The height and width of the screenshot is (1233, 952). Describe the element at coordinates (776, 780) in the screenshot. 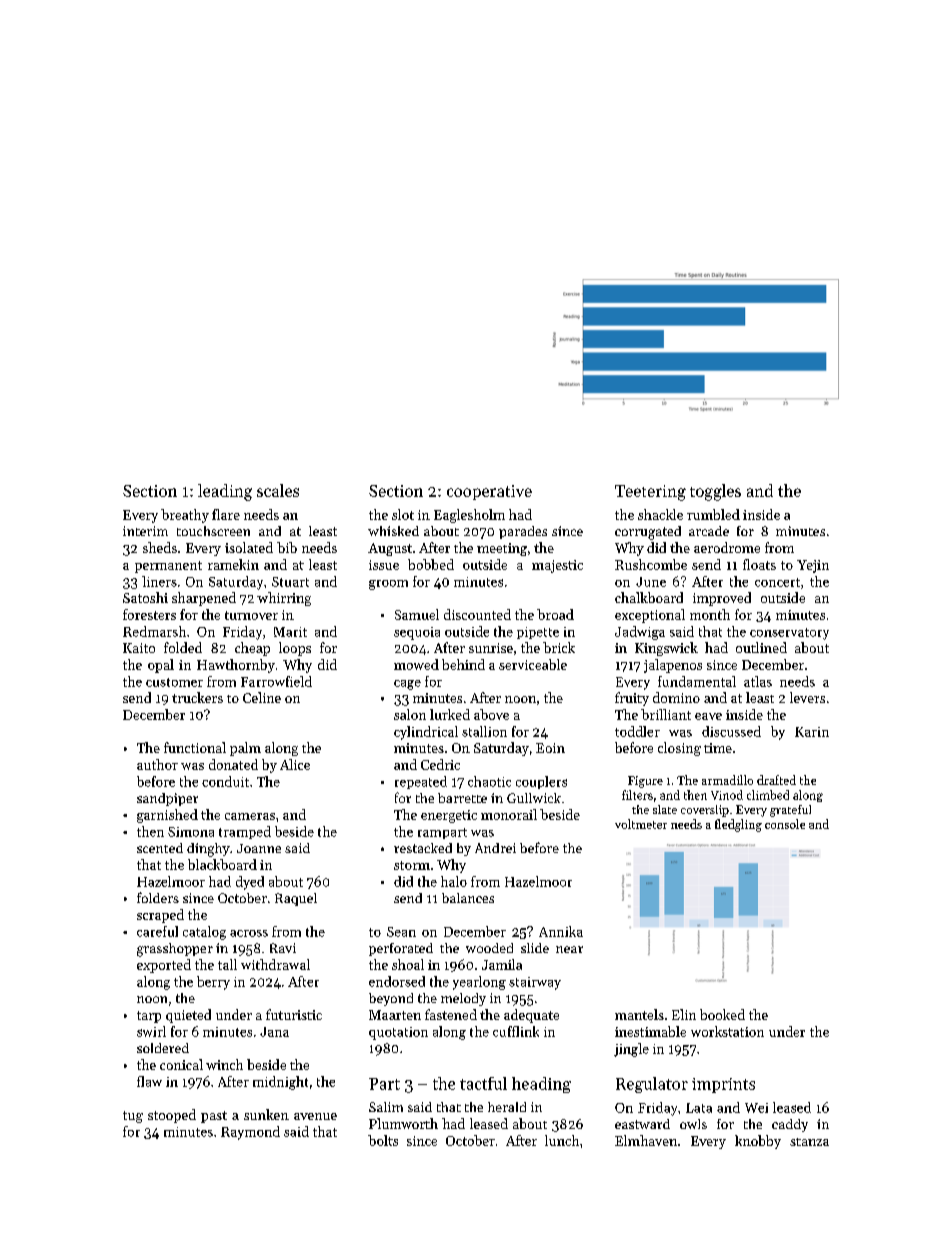

I see `drafted` at that location.
